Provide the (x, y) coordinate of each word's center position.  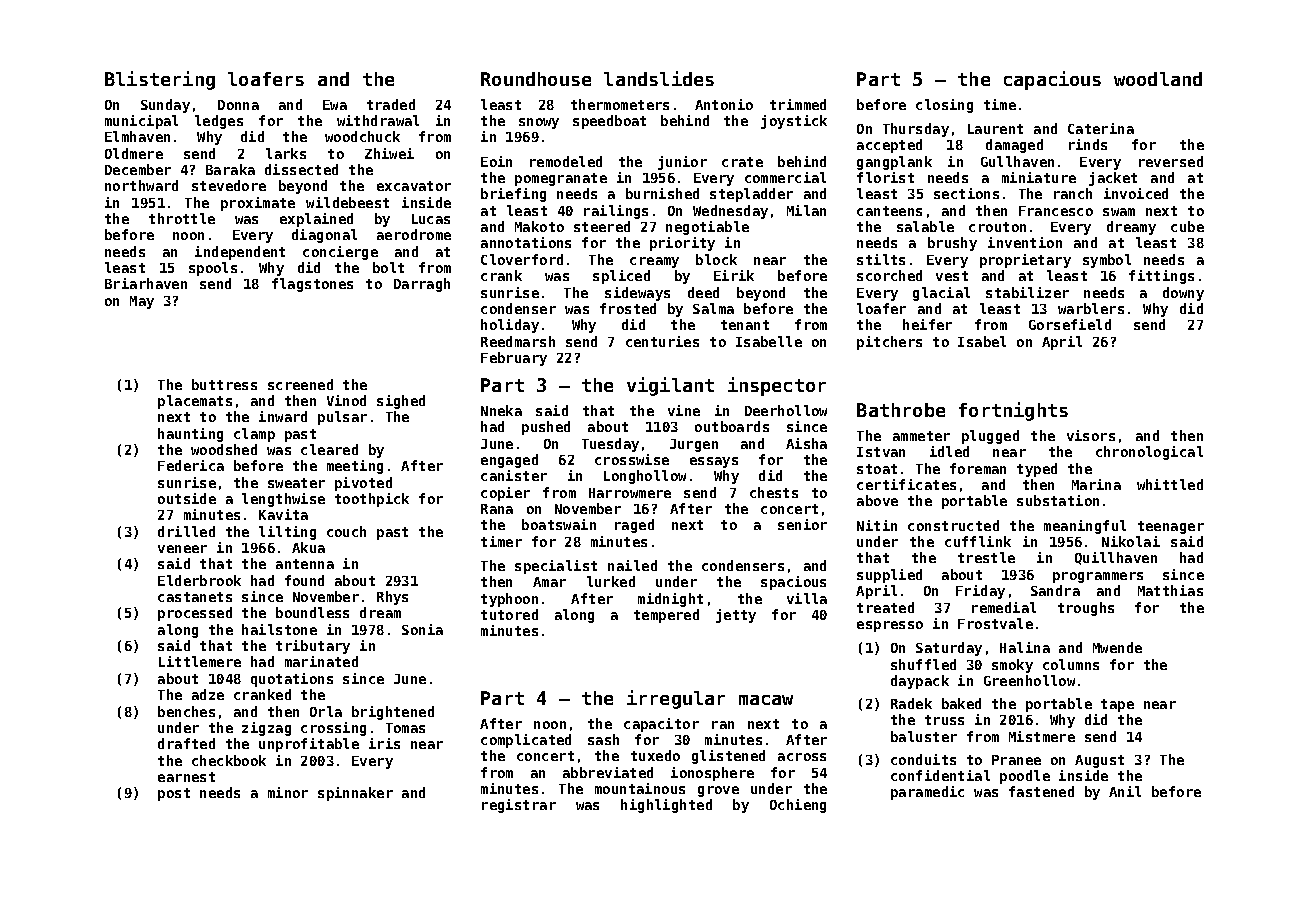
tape (1117, 705)
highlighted (666, 806)
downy (1183, 294)
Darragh (422, 285)
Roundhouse (536, 79)
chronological (1149, 453)
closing (944, 106)
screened (300, 384)
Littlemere (200, 661)
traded (391, 104)
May (142, 302)
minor (288, 792)
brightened (393, 713)
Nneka (501, 410)
